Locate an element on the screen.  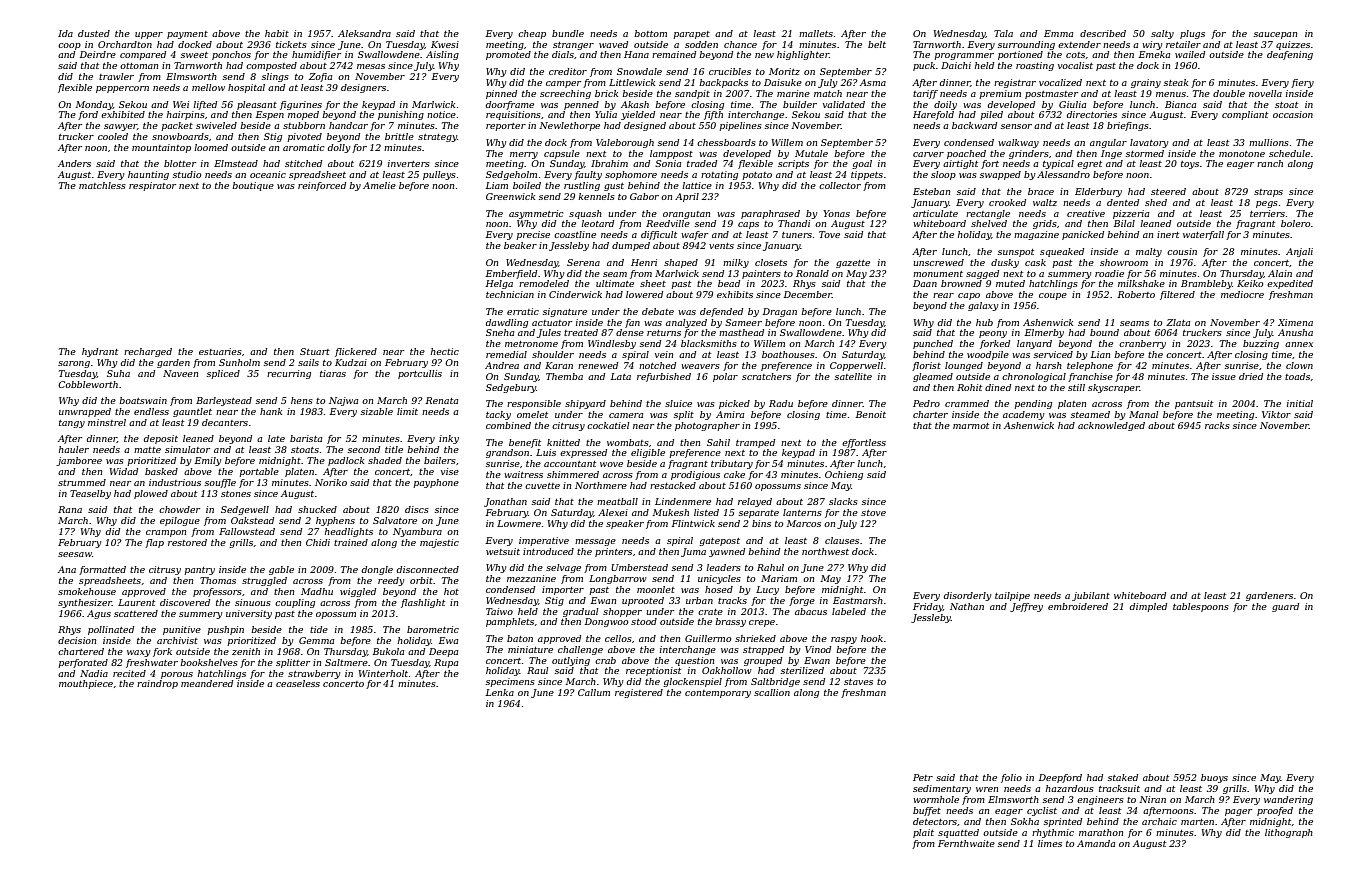
mouthpiece is located at coordinates (86, 684).
